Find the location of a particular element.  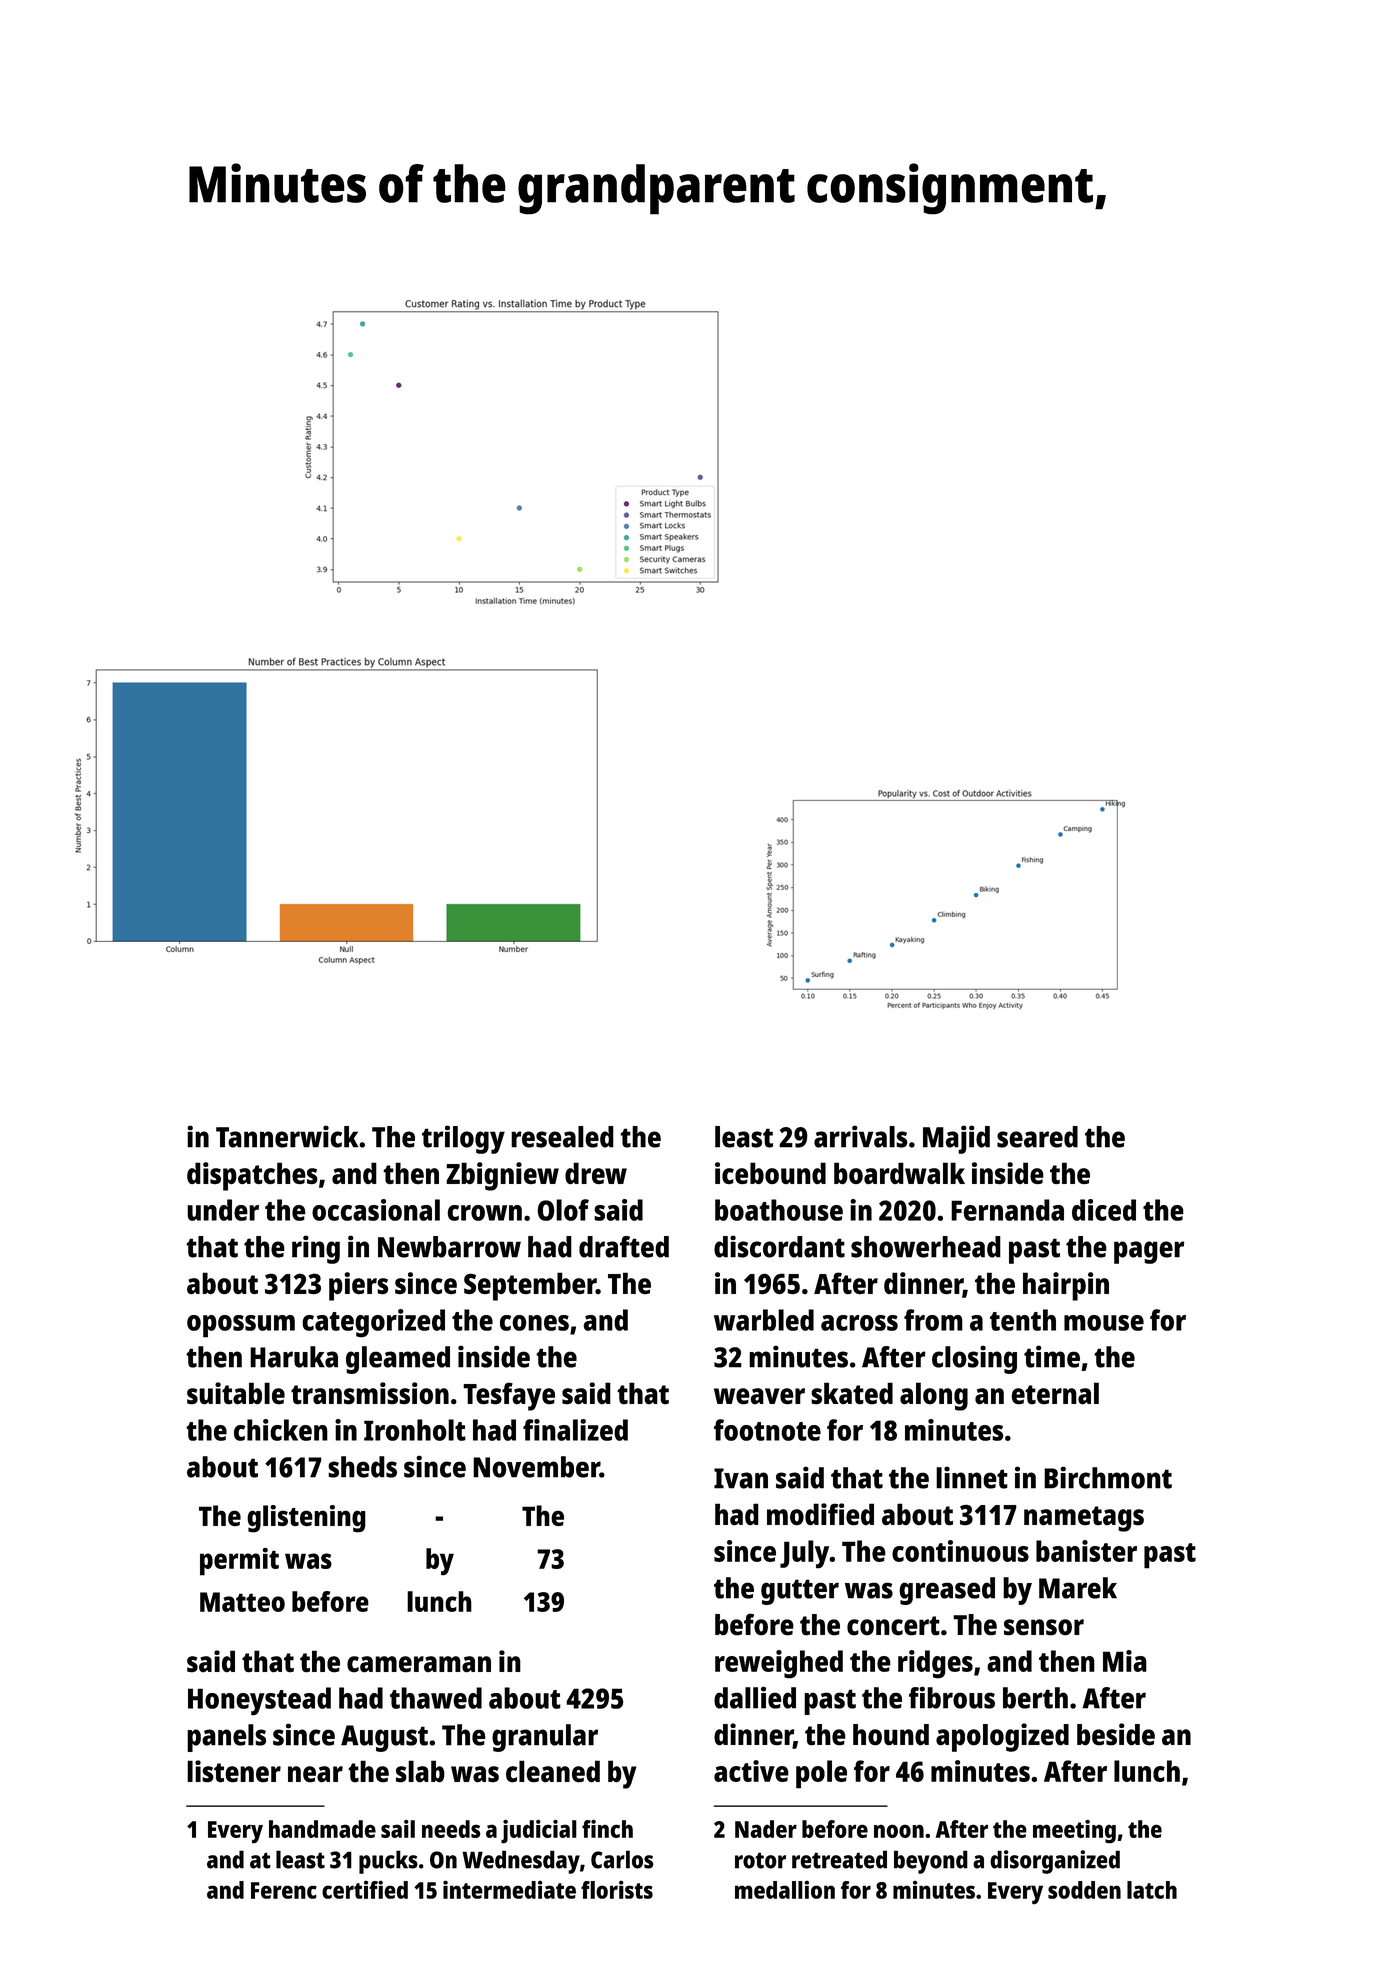

pager is located at coordinates (1149, 1252).
